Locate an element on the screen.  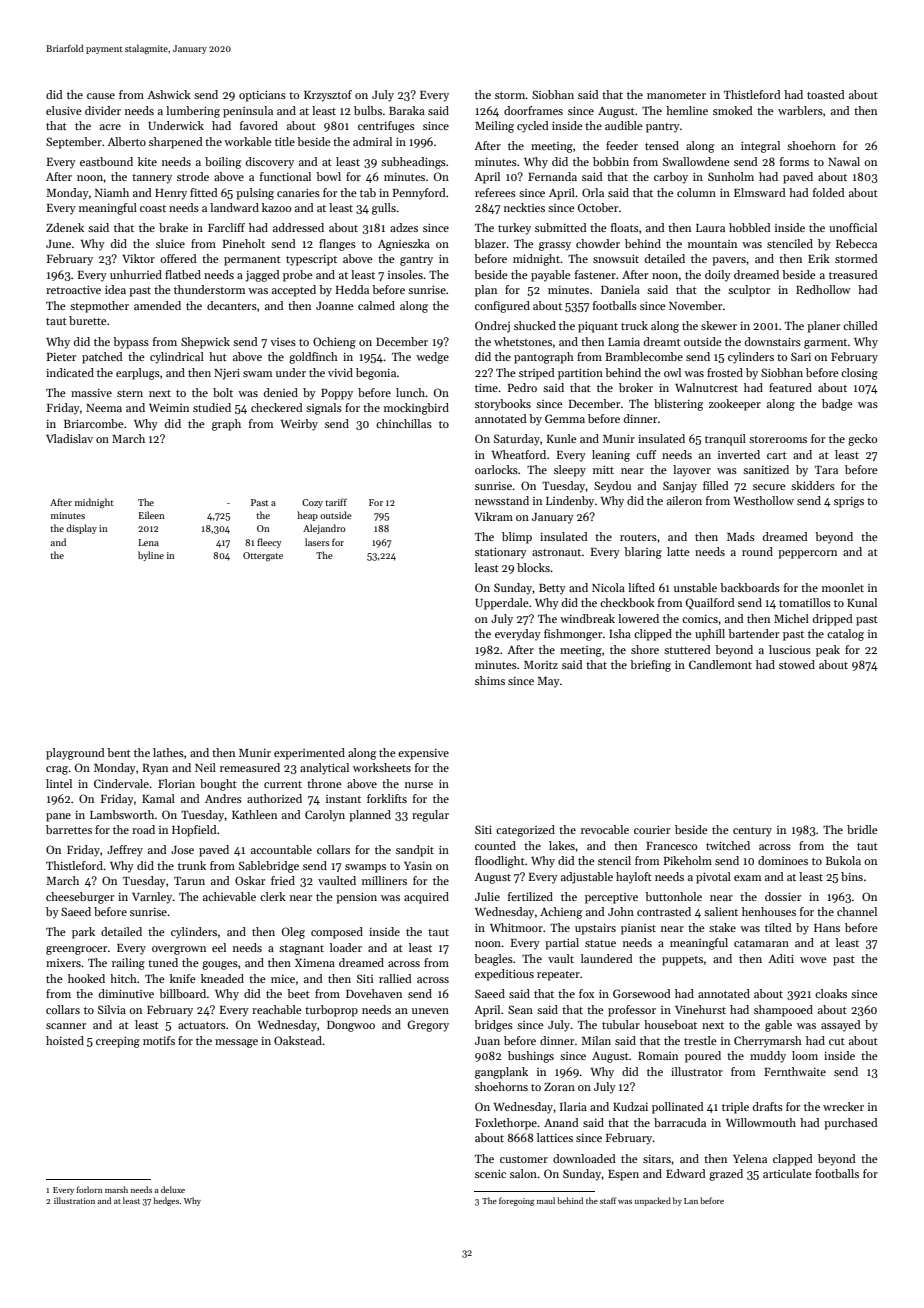
referees is located at coordinates (495, 192).
